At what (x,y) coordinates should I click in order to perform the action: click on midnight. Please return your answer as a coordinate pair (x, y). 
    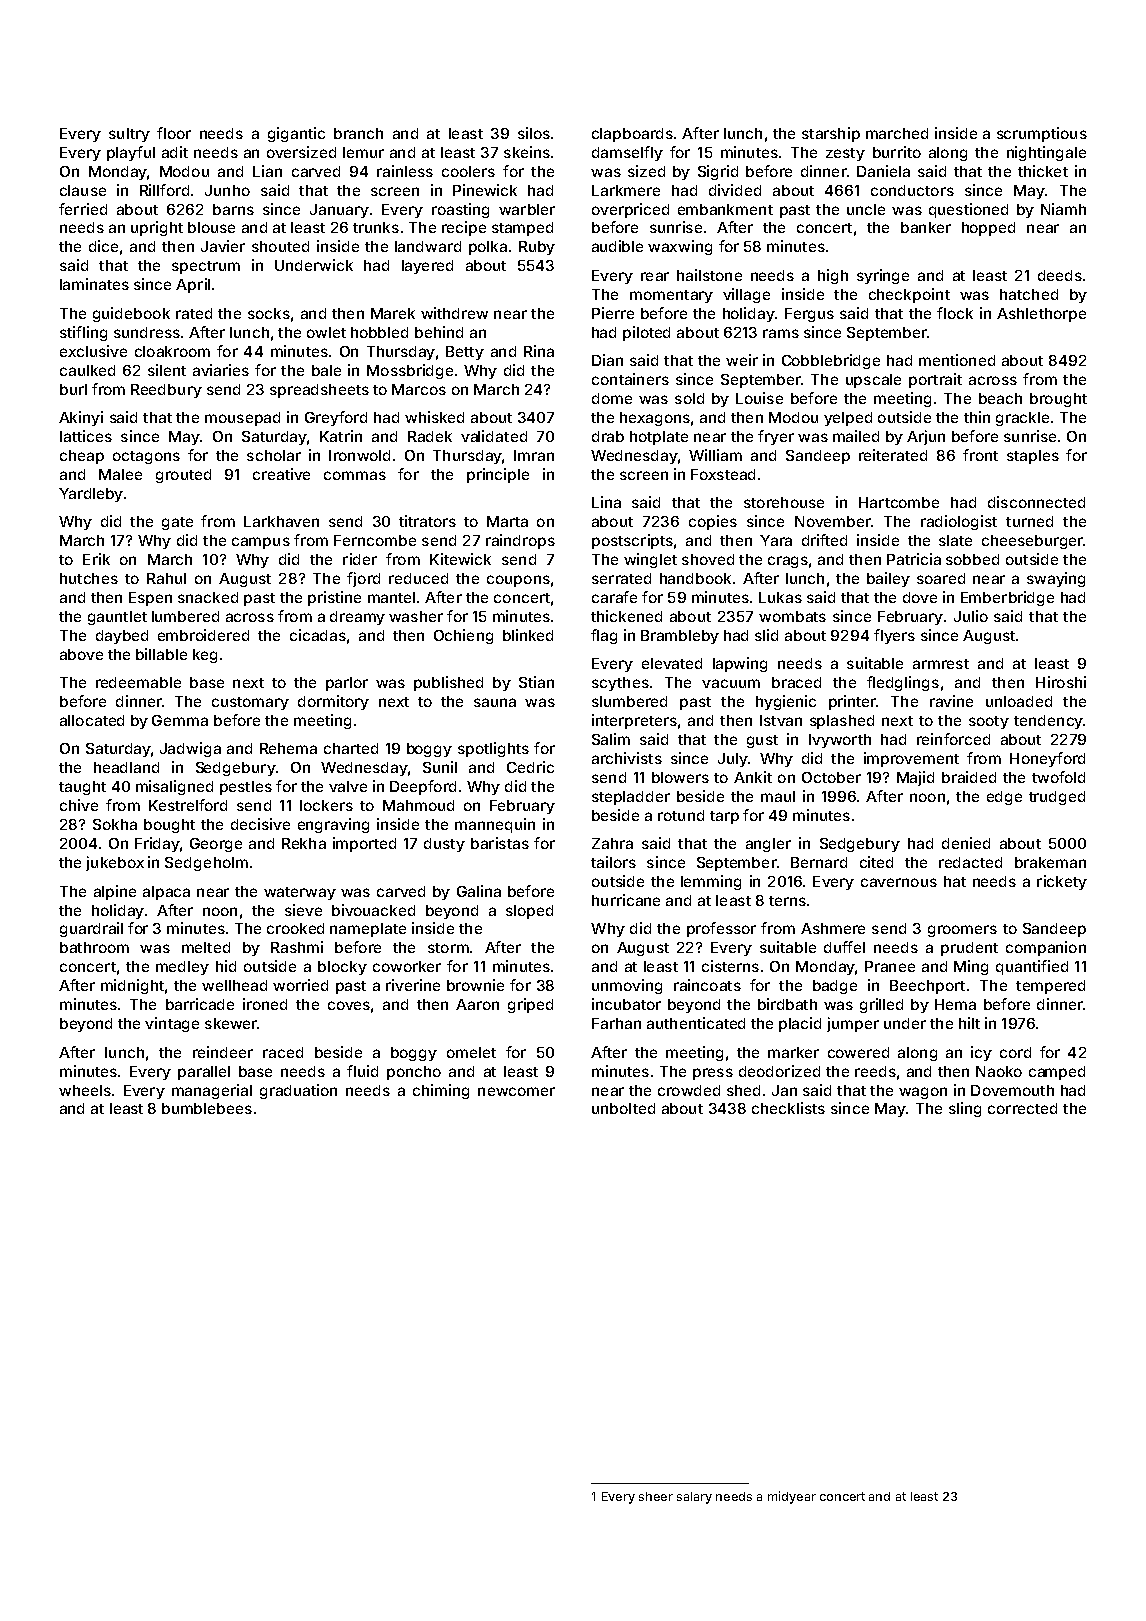
    Looking at the image, I should click on (132, 986).
